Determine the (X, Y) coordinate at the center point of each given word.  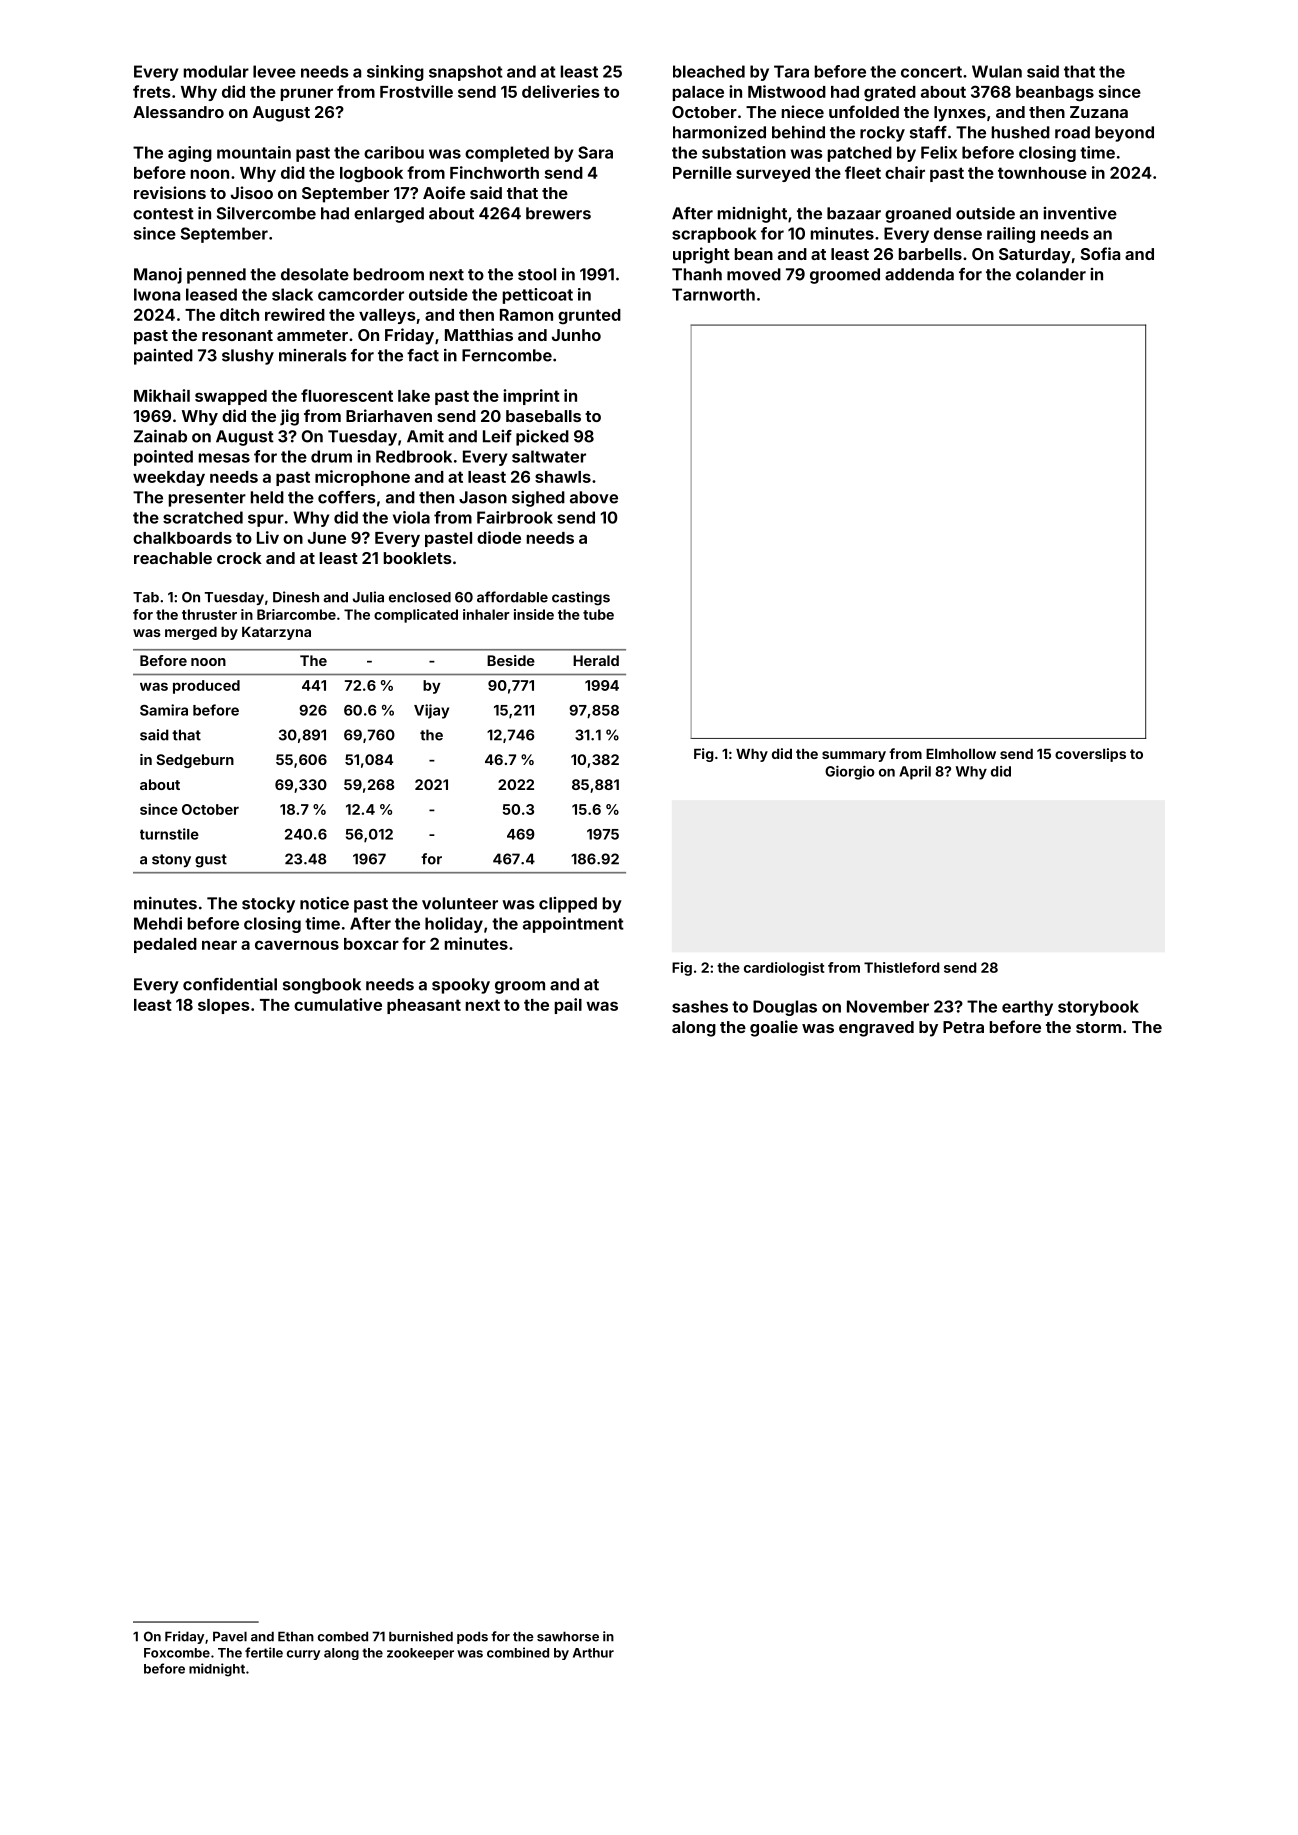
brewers (558, 213)
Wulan (997, 71)
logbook (371, 175)
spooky (461, 986)
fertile (264, 1652)
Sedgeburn (195, 761)
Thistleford (901, 967)
